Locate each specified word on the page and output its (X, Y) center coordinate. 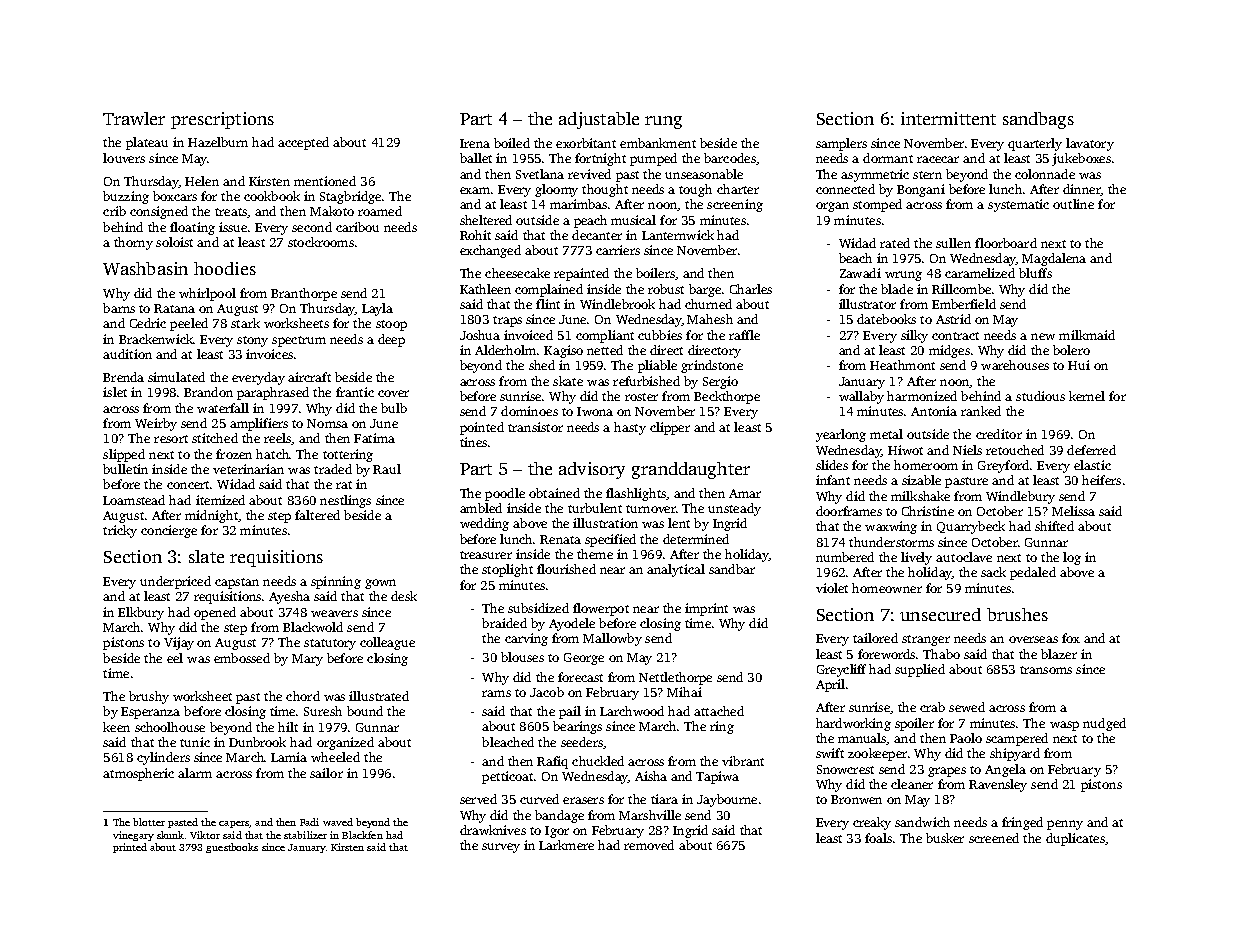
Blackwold (313, 627)
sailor (326, 773)
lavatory (1090, 144)
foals (878, 838)
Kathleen (485, 289)
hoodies (225, 268)
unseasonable (704, 174)
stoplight (507, 570)
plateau (147, 143)
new (1043, 336)
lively (916, 558)
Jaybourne (727, 800)
